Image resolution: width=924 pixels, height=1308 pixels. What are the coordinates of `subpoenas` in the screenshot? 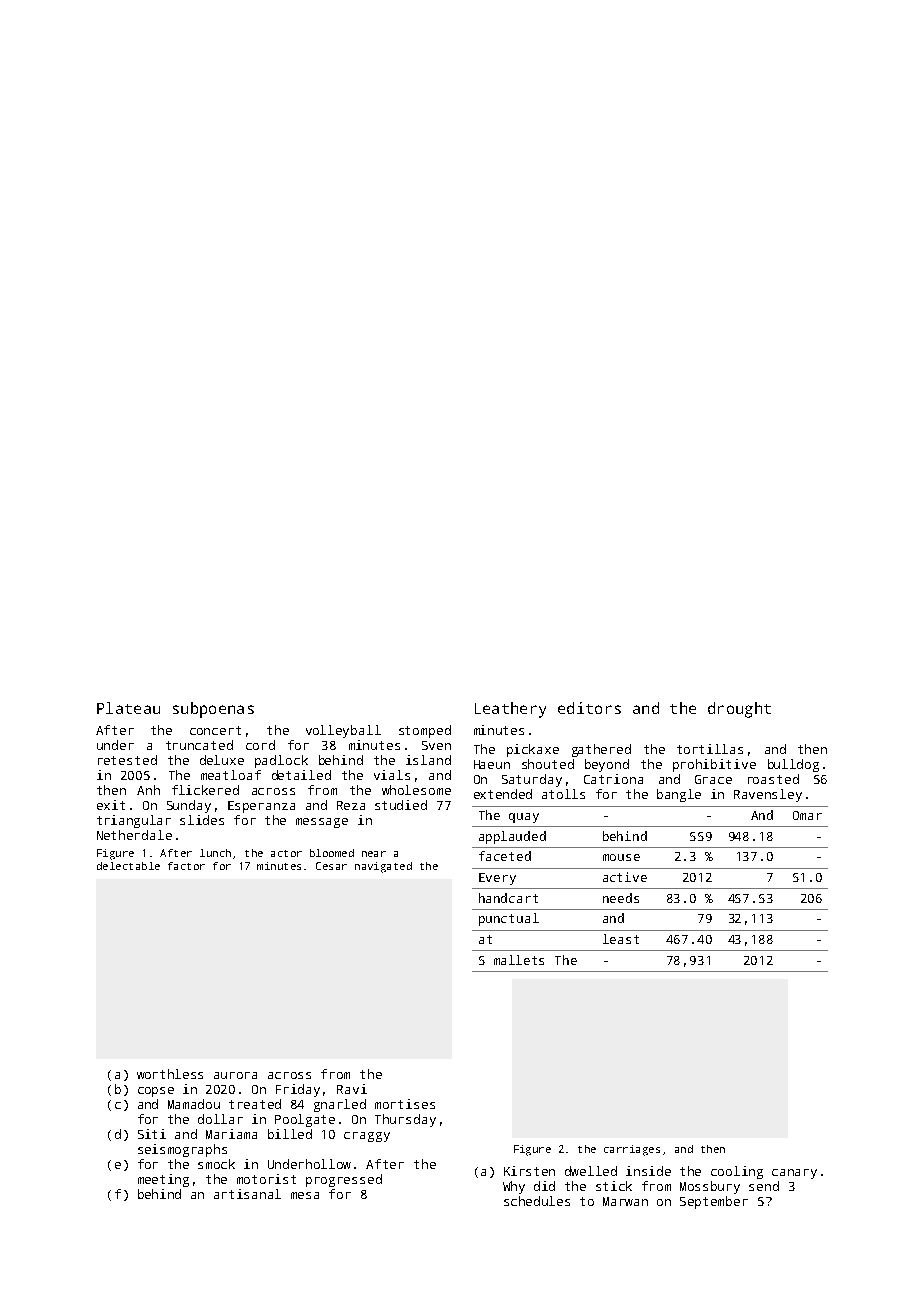 It's located at (213, 710).
